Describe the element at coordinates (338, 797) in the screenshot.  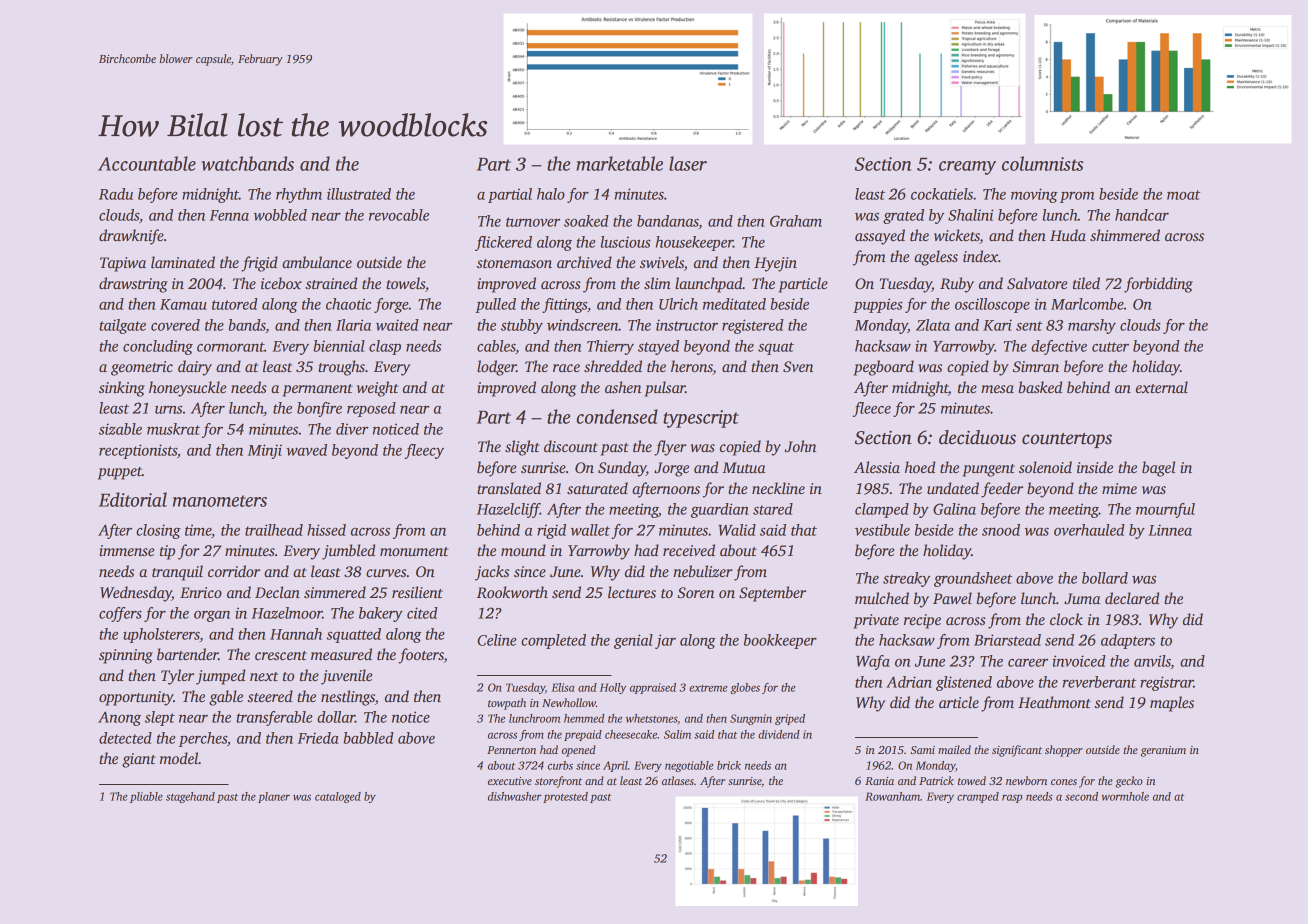
I see `cataloged` at that location.
